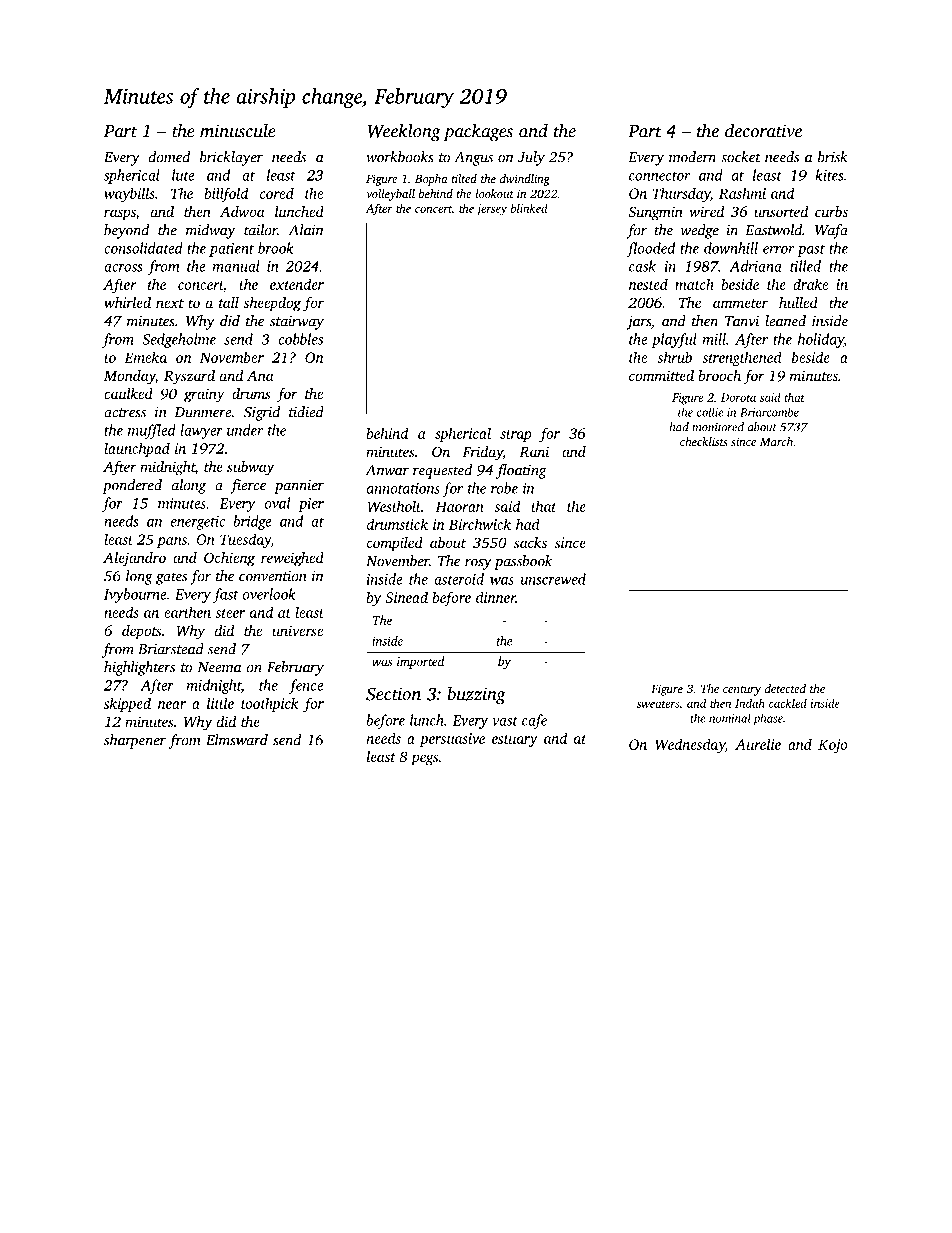 This screenshot has height=1233, width=952. Describe the element at coordinates (674, 340) in the screenshot. I see `playful` at that location.
